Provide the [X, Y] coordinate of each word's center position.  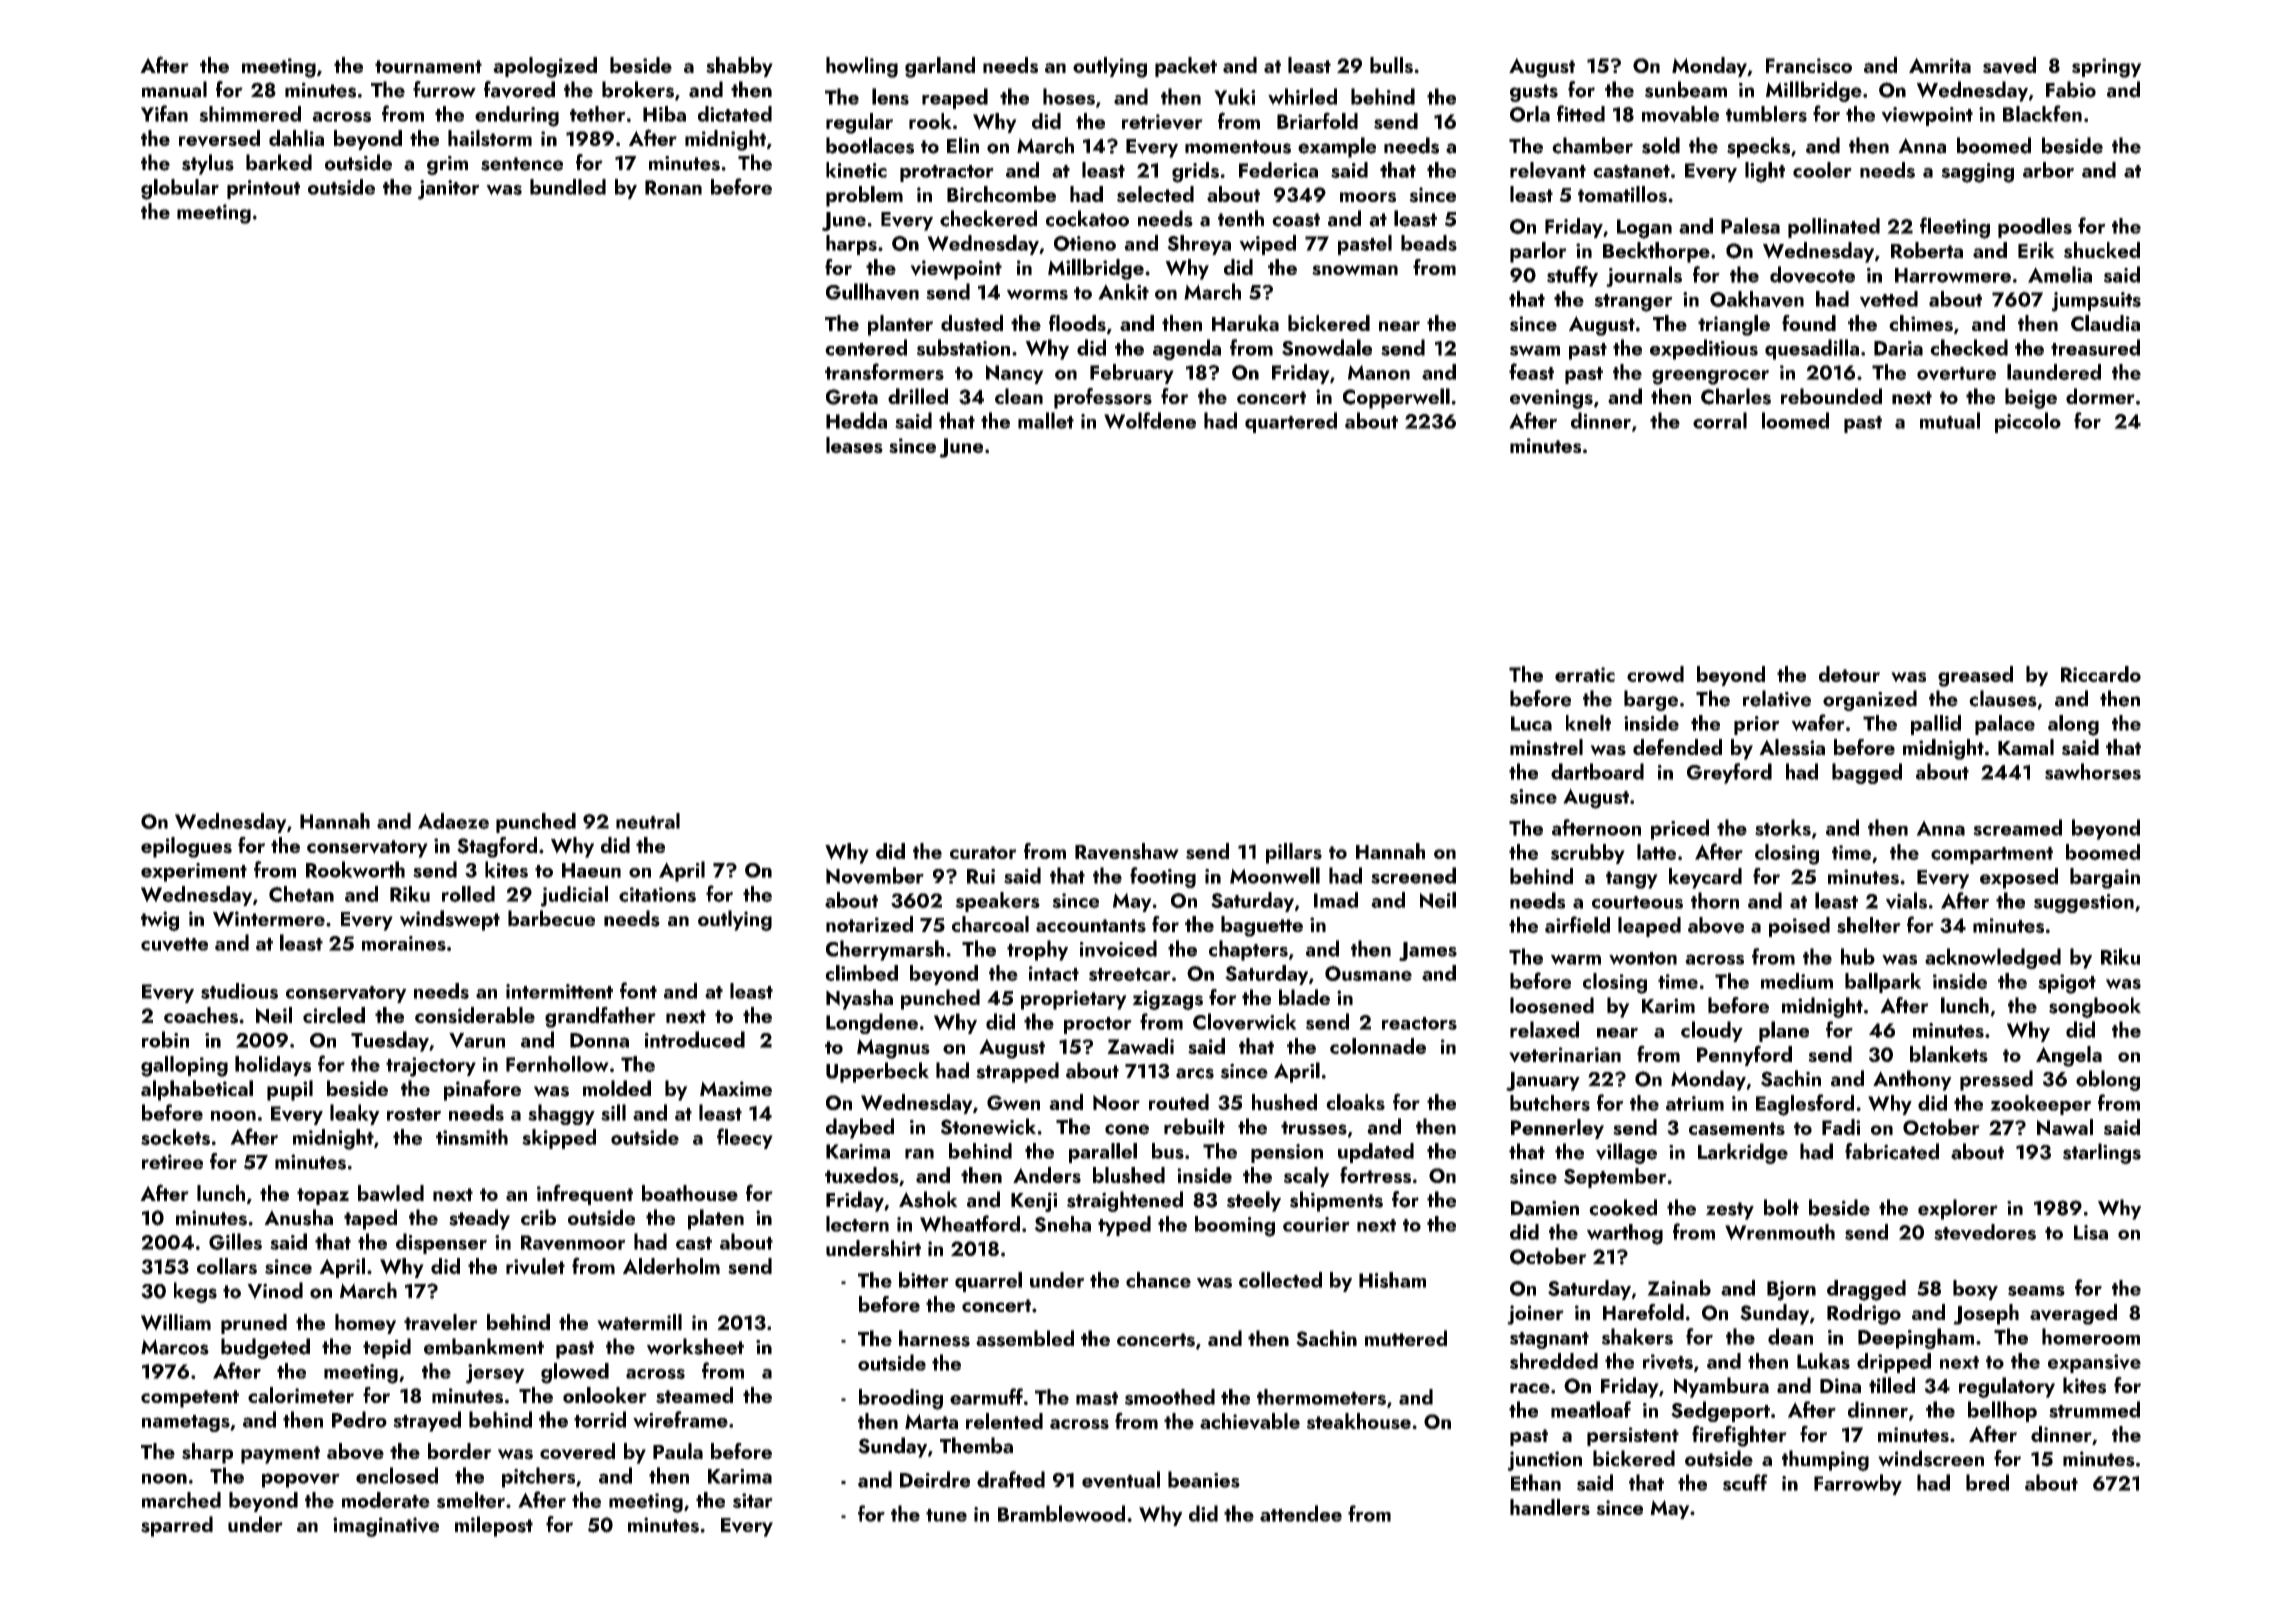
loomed [1795, 420]
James [1428, 951]
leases [854, 445]
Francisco [1809, 65]
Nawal [2065, 1127]
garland [940, 67]
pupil [290, 1090]
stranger [1633, 303]
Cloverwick [1245, 1022]
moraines [404, 943]
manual [174, 89]
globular [180, 189]
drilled [918, 396]
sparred [177, 1526]
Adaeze [453, 821]
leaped [1649, 927]
